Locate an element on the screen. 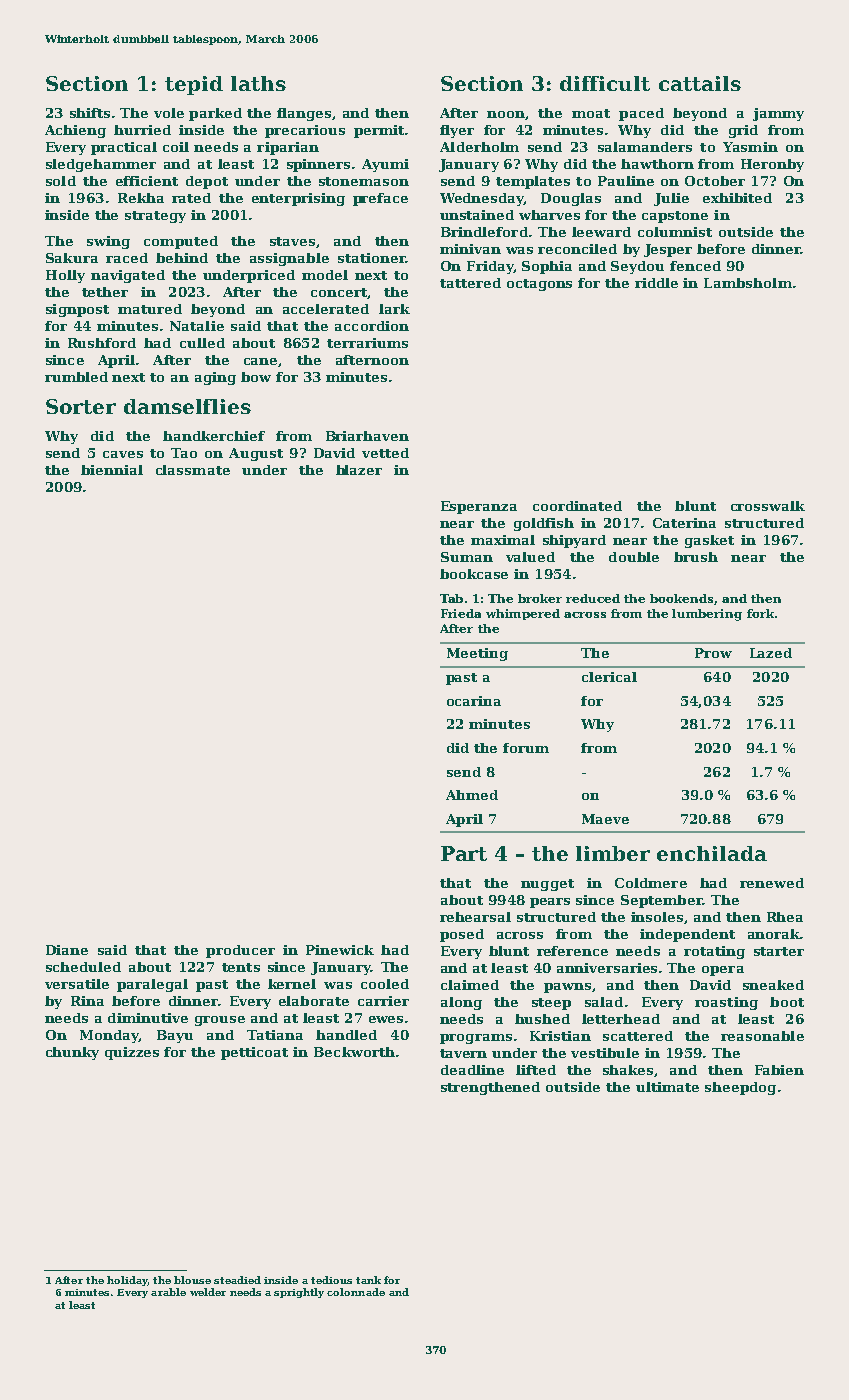  riddle is located at coordinates (656, 283).
